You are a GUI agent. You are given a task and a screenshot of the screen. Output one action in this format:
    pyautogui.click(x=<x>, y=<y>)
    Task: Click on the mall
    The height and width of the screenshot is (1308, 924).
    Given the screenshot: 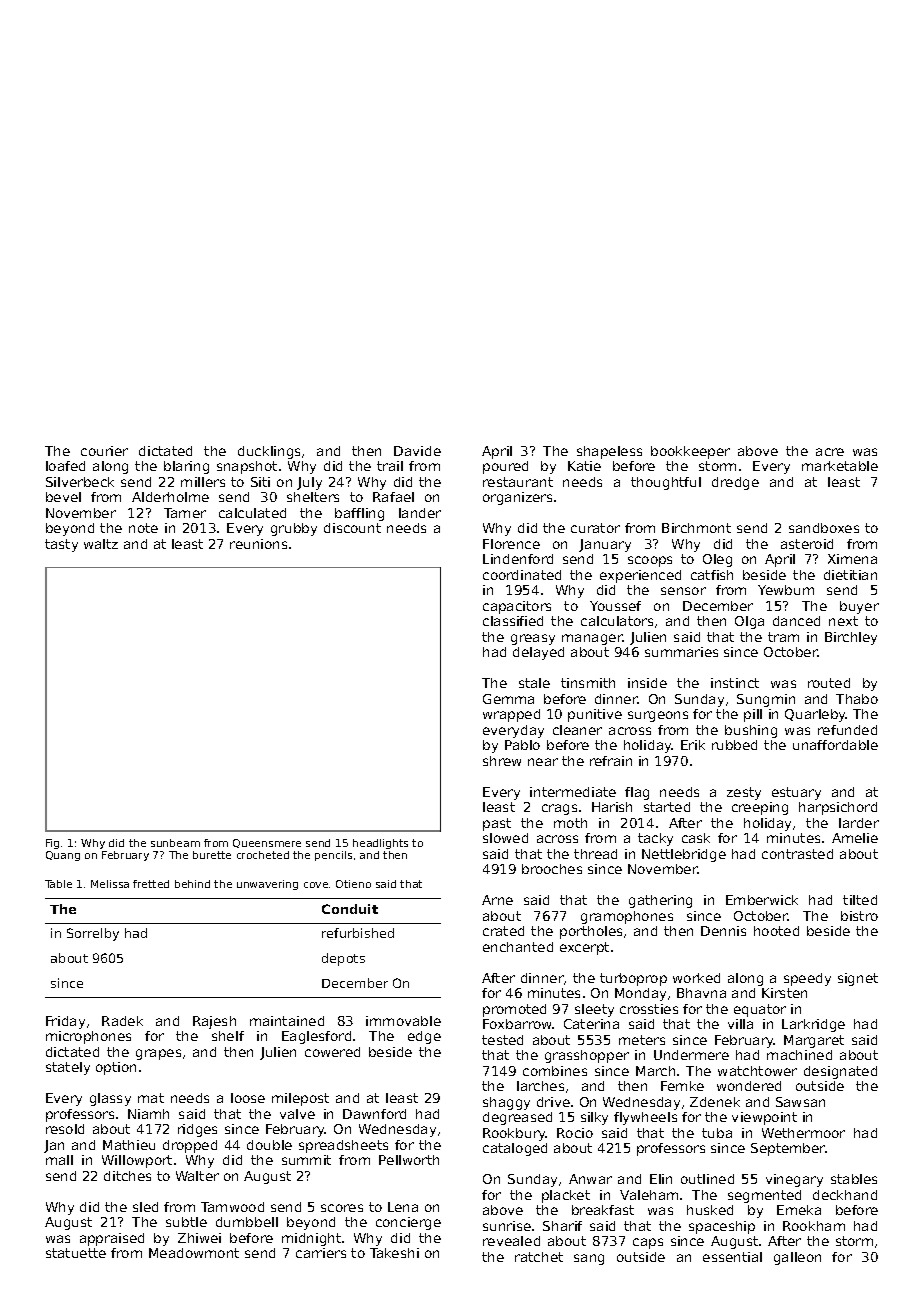 What is the action you would take?
    pyautogui.click(x=59, y=1160)
